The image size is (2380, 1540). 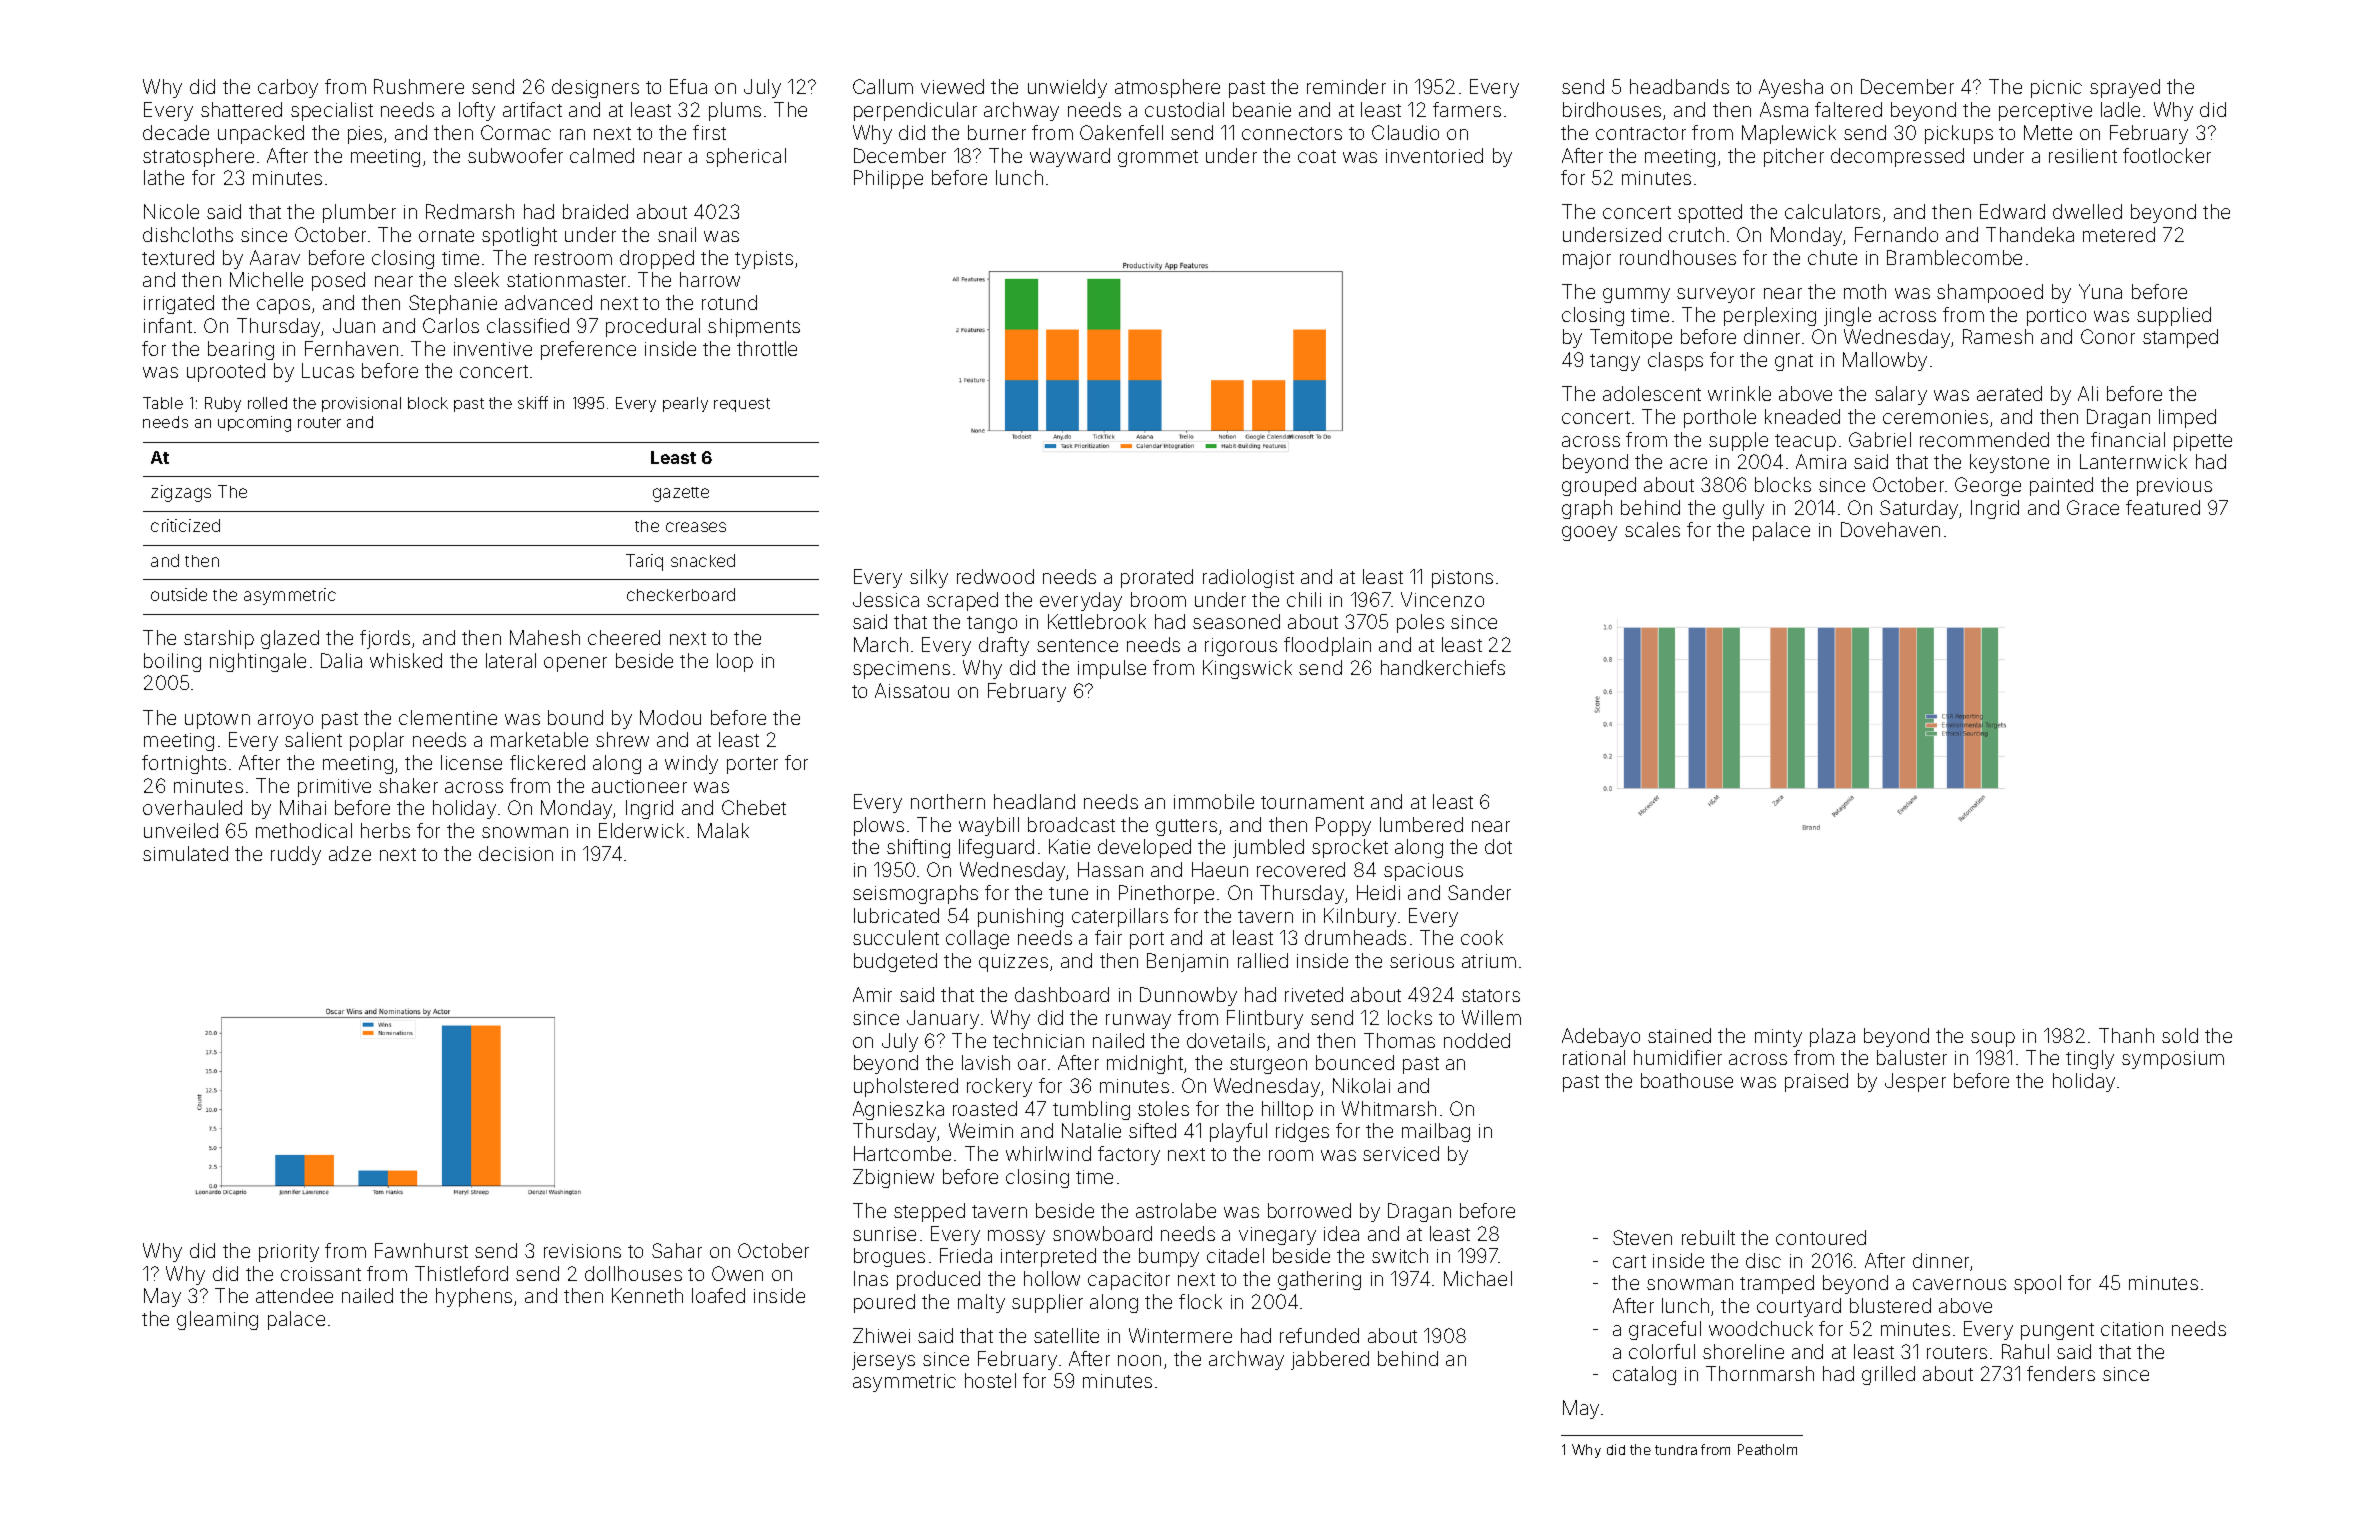 What do you see at coordinates (1097, 621) in the screenshot?
I see `Kettlebrook` at bounding box center [1097, 621].
